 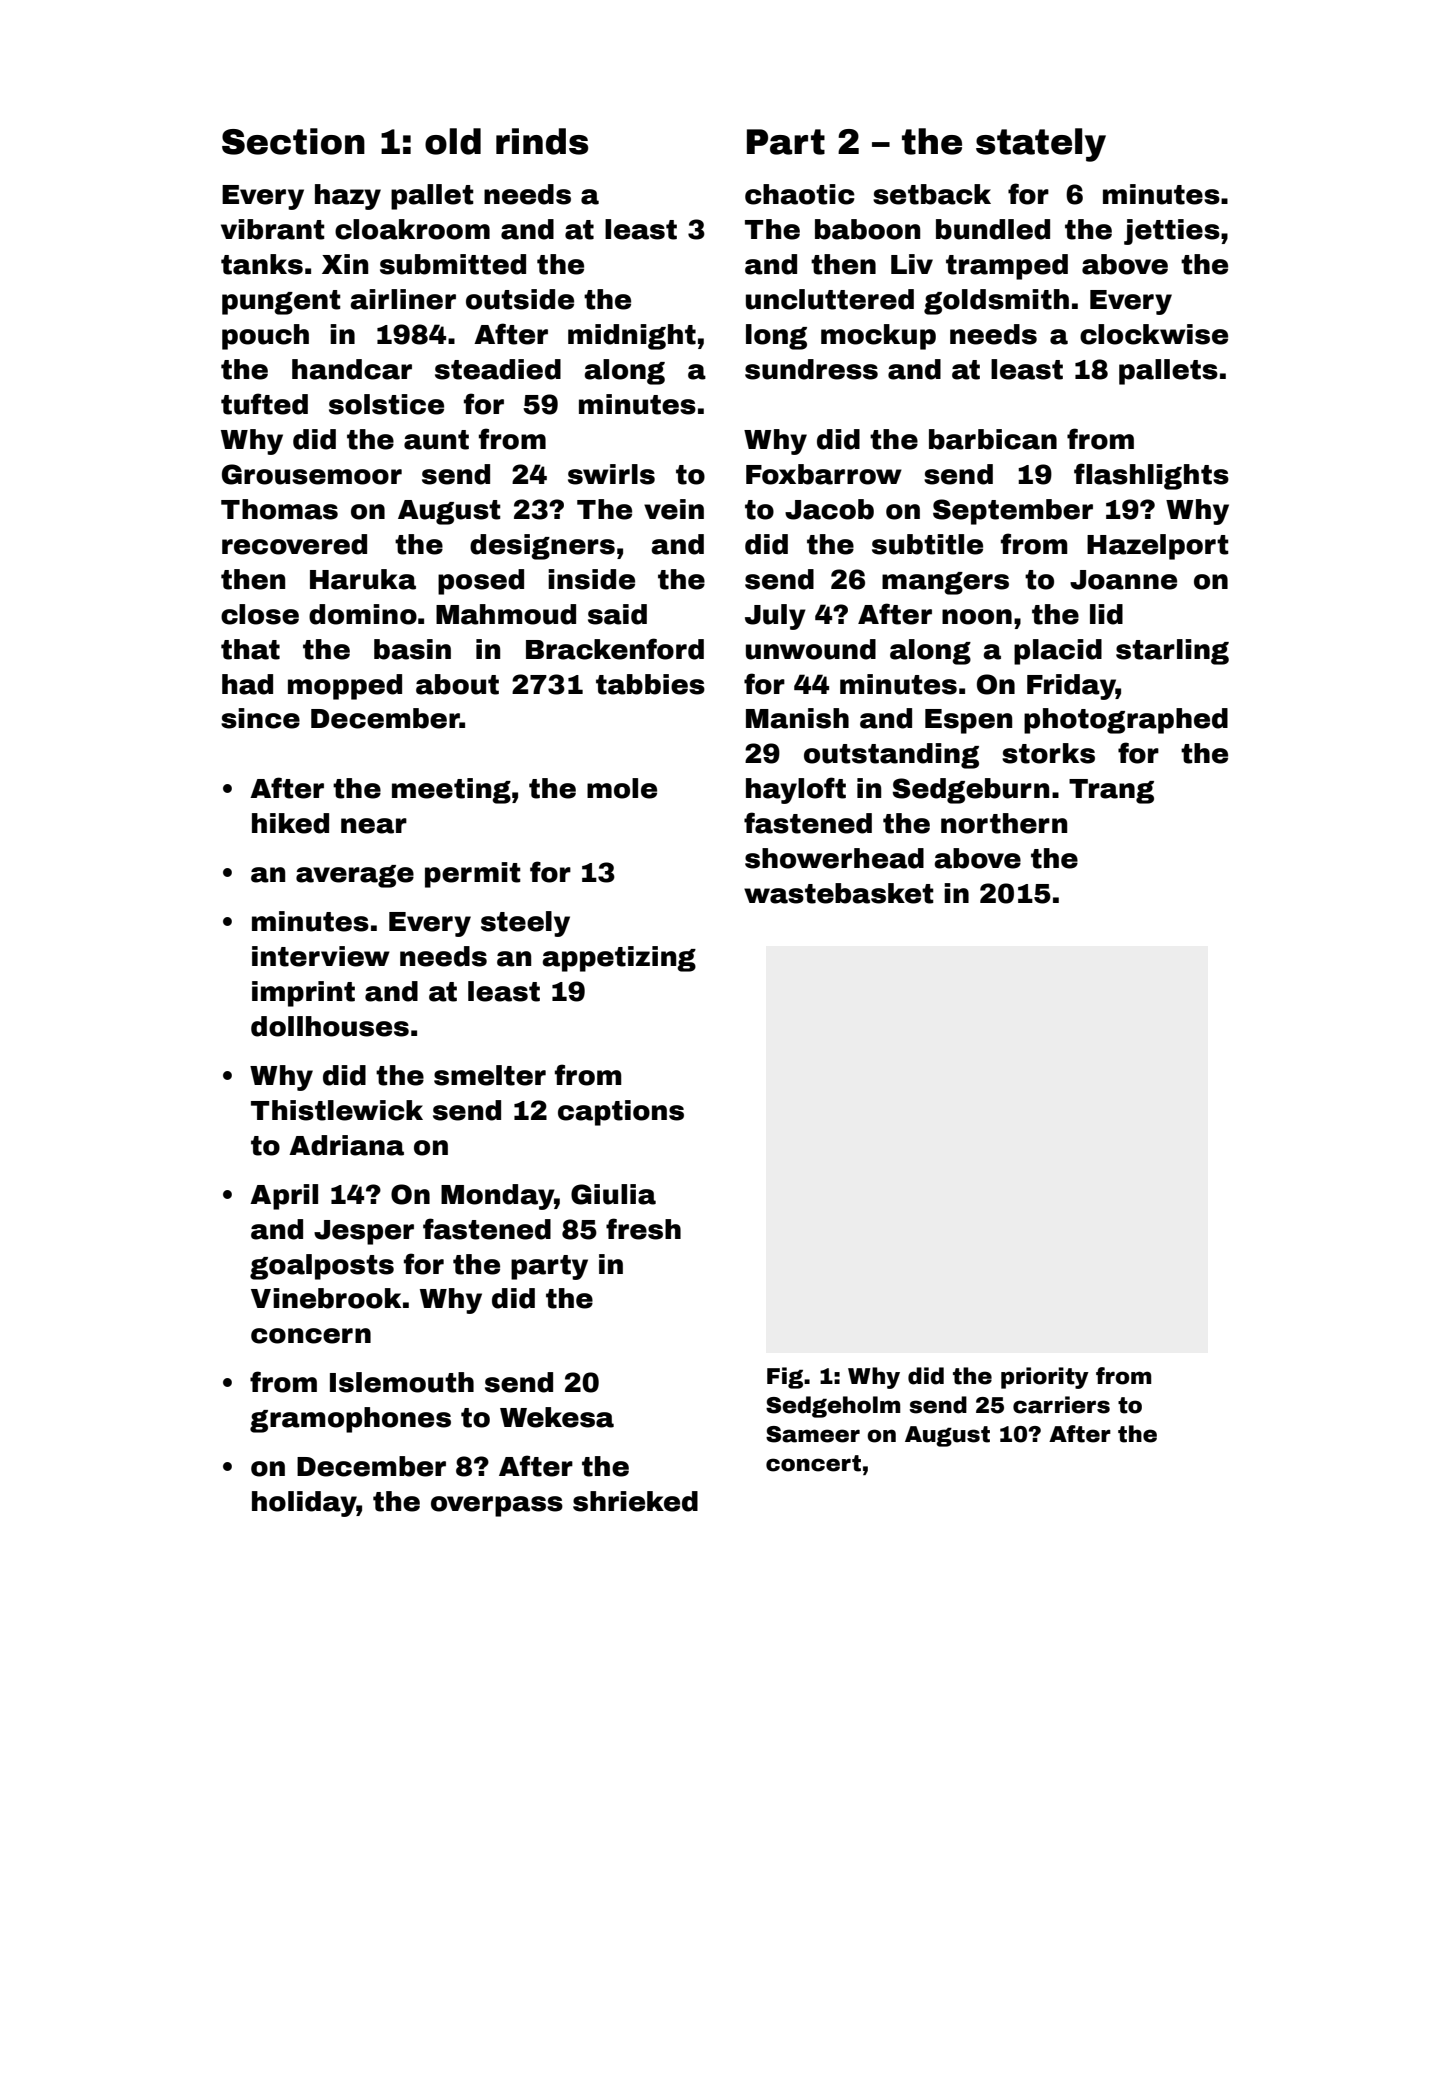 What do you see at coordinates (542, 141) in the image?
I see `rinds` at bounding box center [542, 141].
